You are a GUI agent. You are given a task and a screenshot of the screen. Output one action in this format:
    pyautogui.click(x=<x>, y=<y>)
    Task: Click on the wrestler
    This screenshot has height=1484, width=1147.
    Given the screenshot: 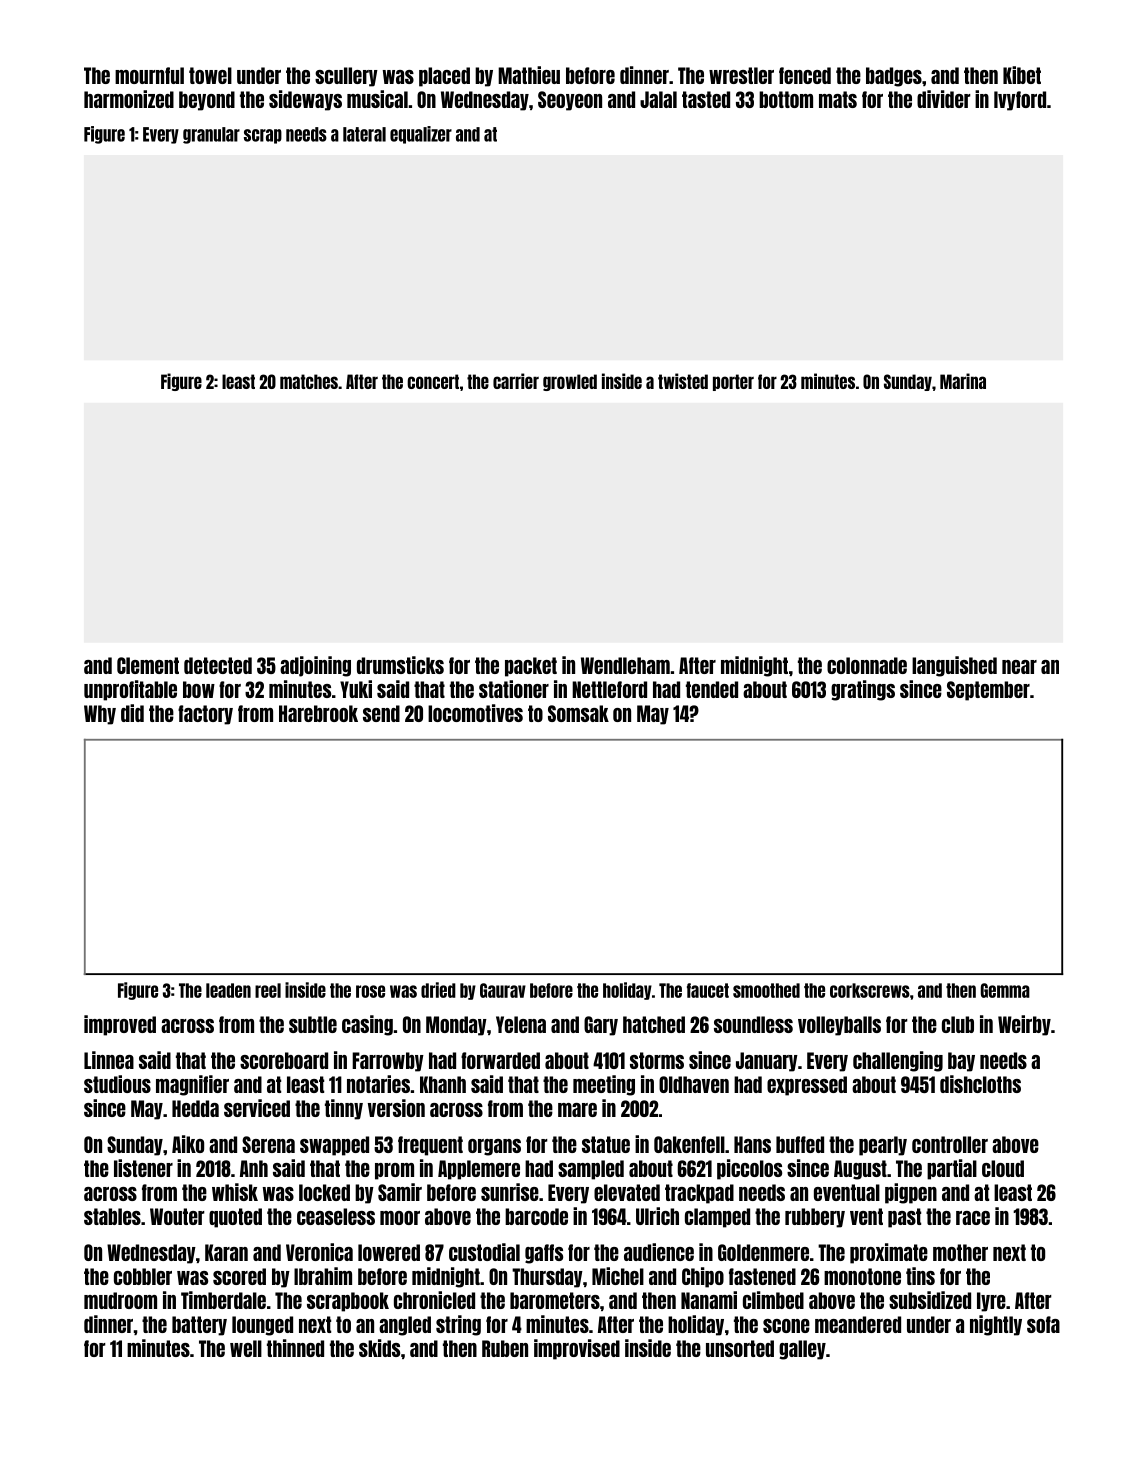 What is the action you would take?
    pyautogui.click(x=741, y=75)
